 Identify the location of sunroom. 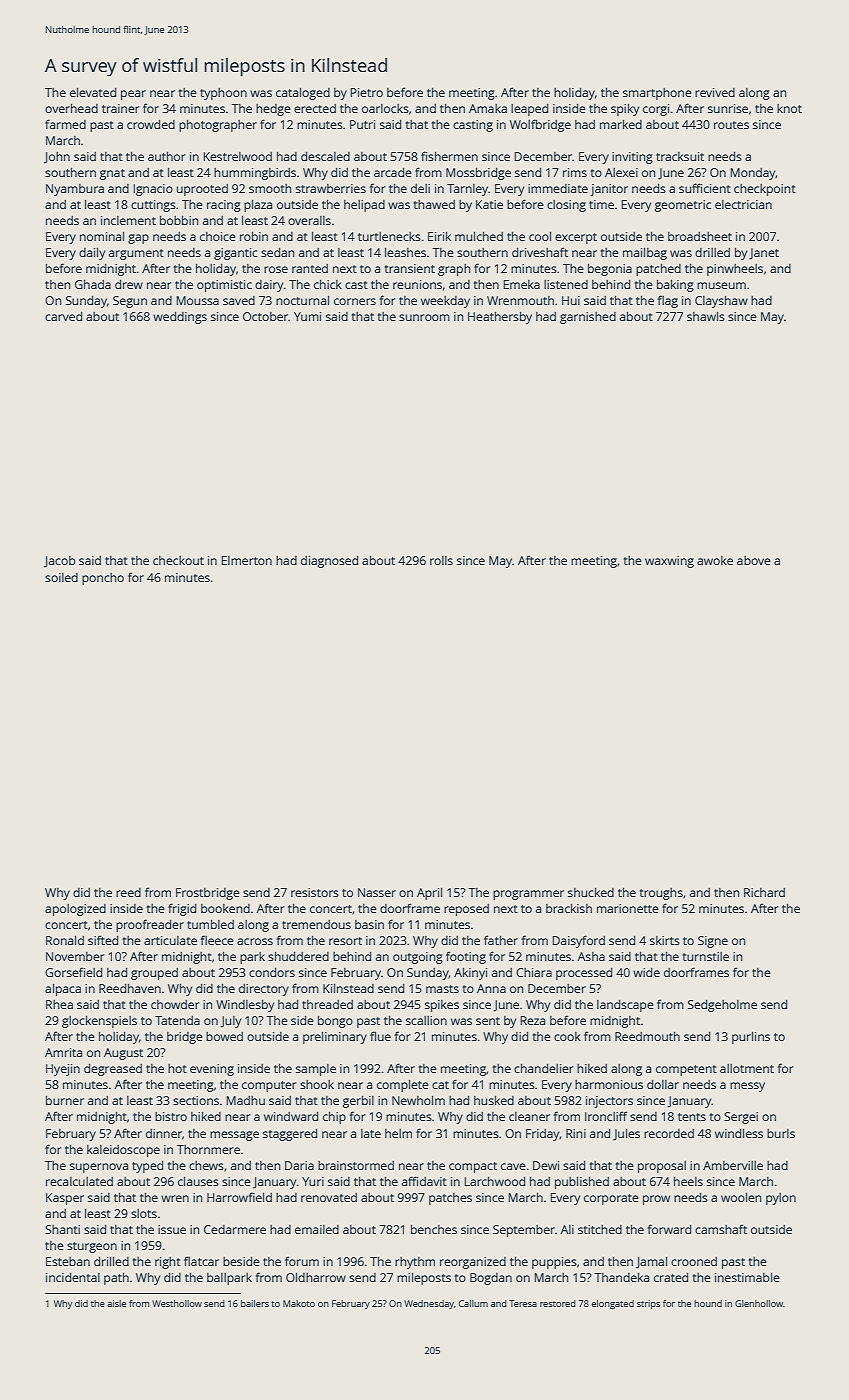
(424, 317).
